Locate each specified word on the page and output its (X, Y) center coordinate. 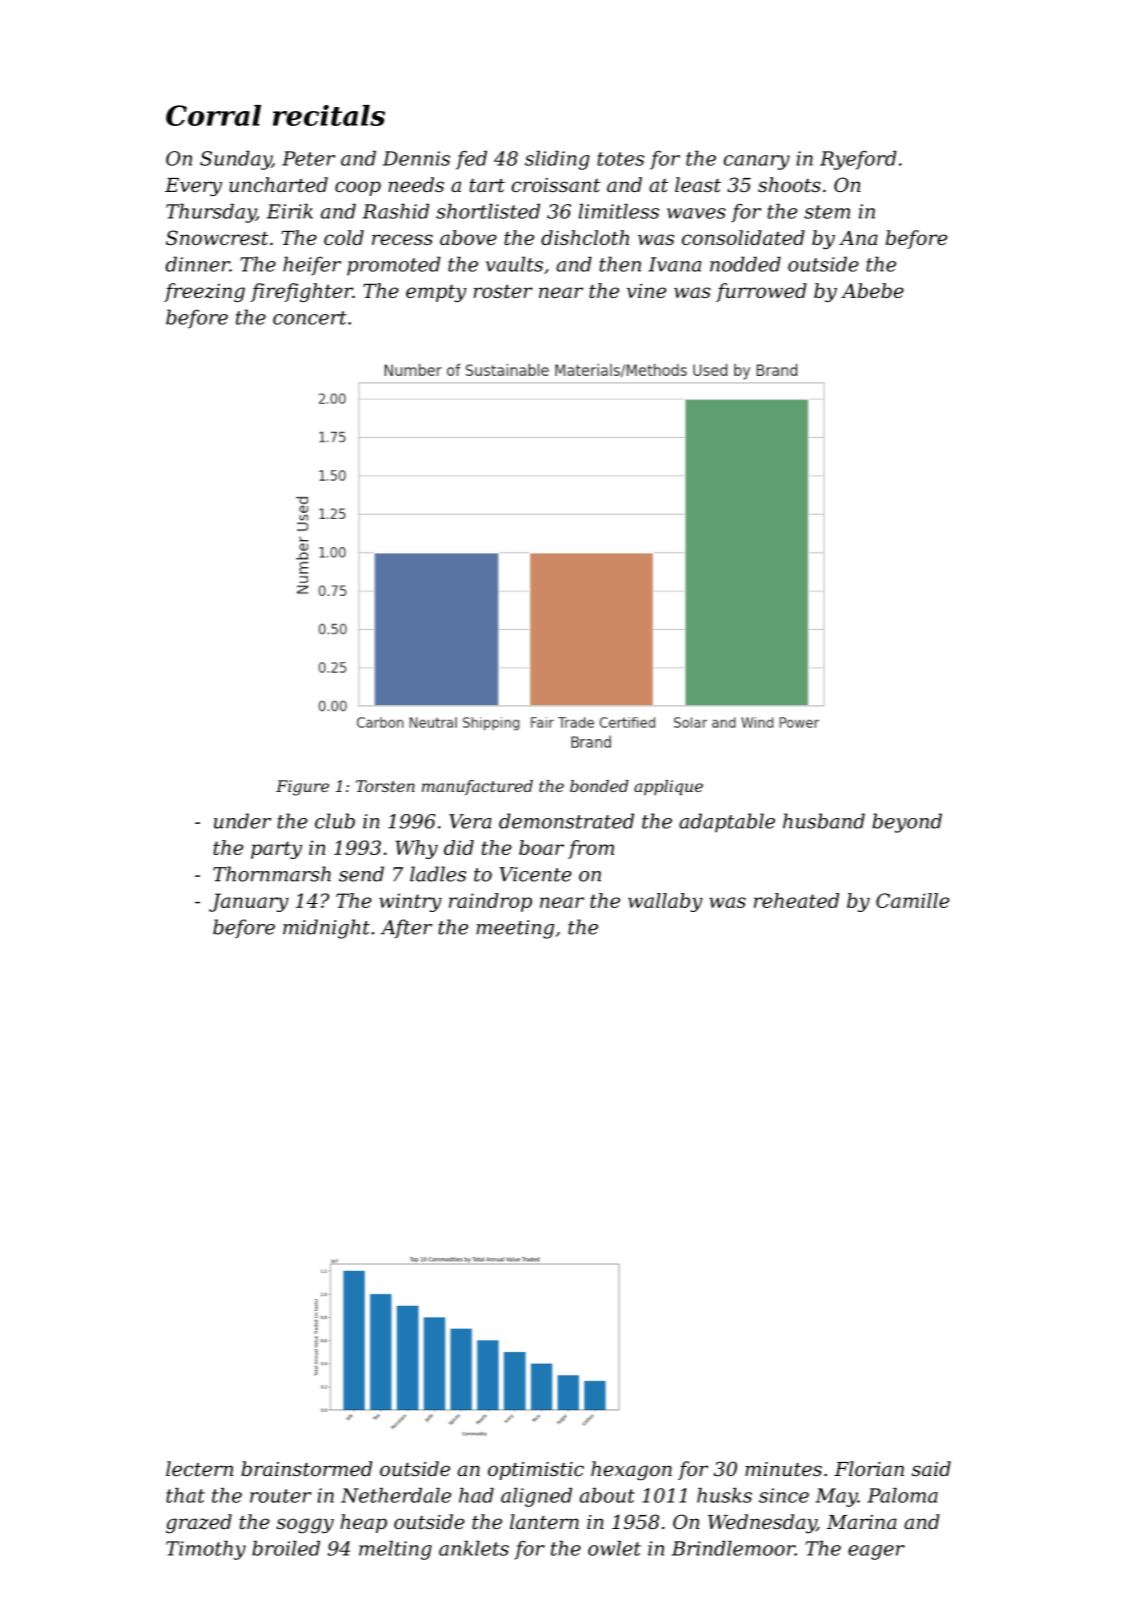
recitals (329, 115)
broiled (286, 1548)
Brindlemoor (733, 1548)
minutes (783, 1469)
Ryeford (858, 160)
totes (620, 159)
